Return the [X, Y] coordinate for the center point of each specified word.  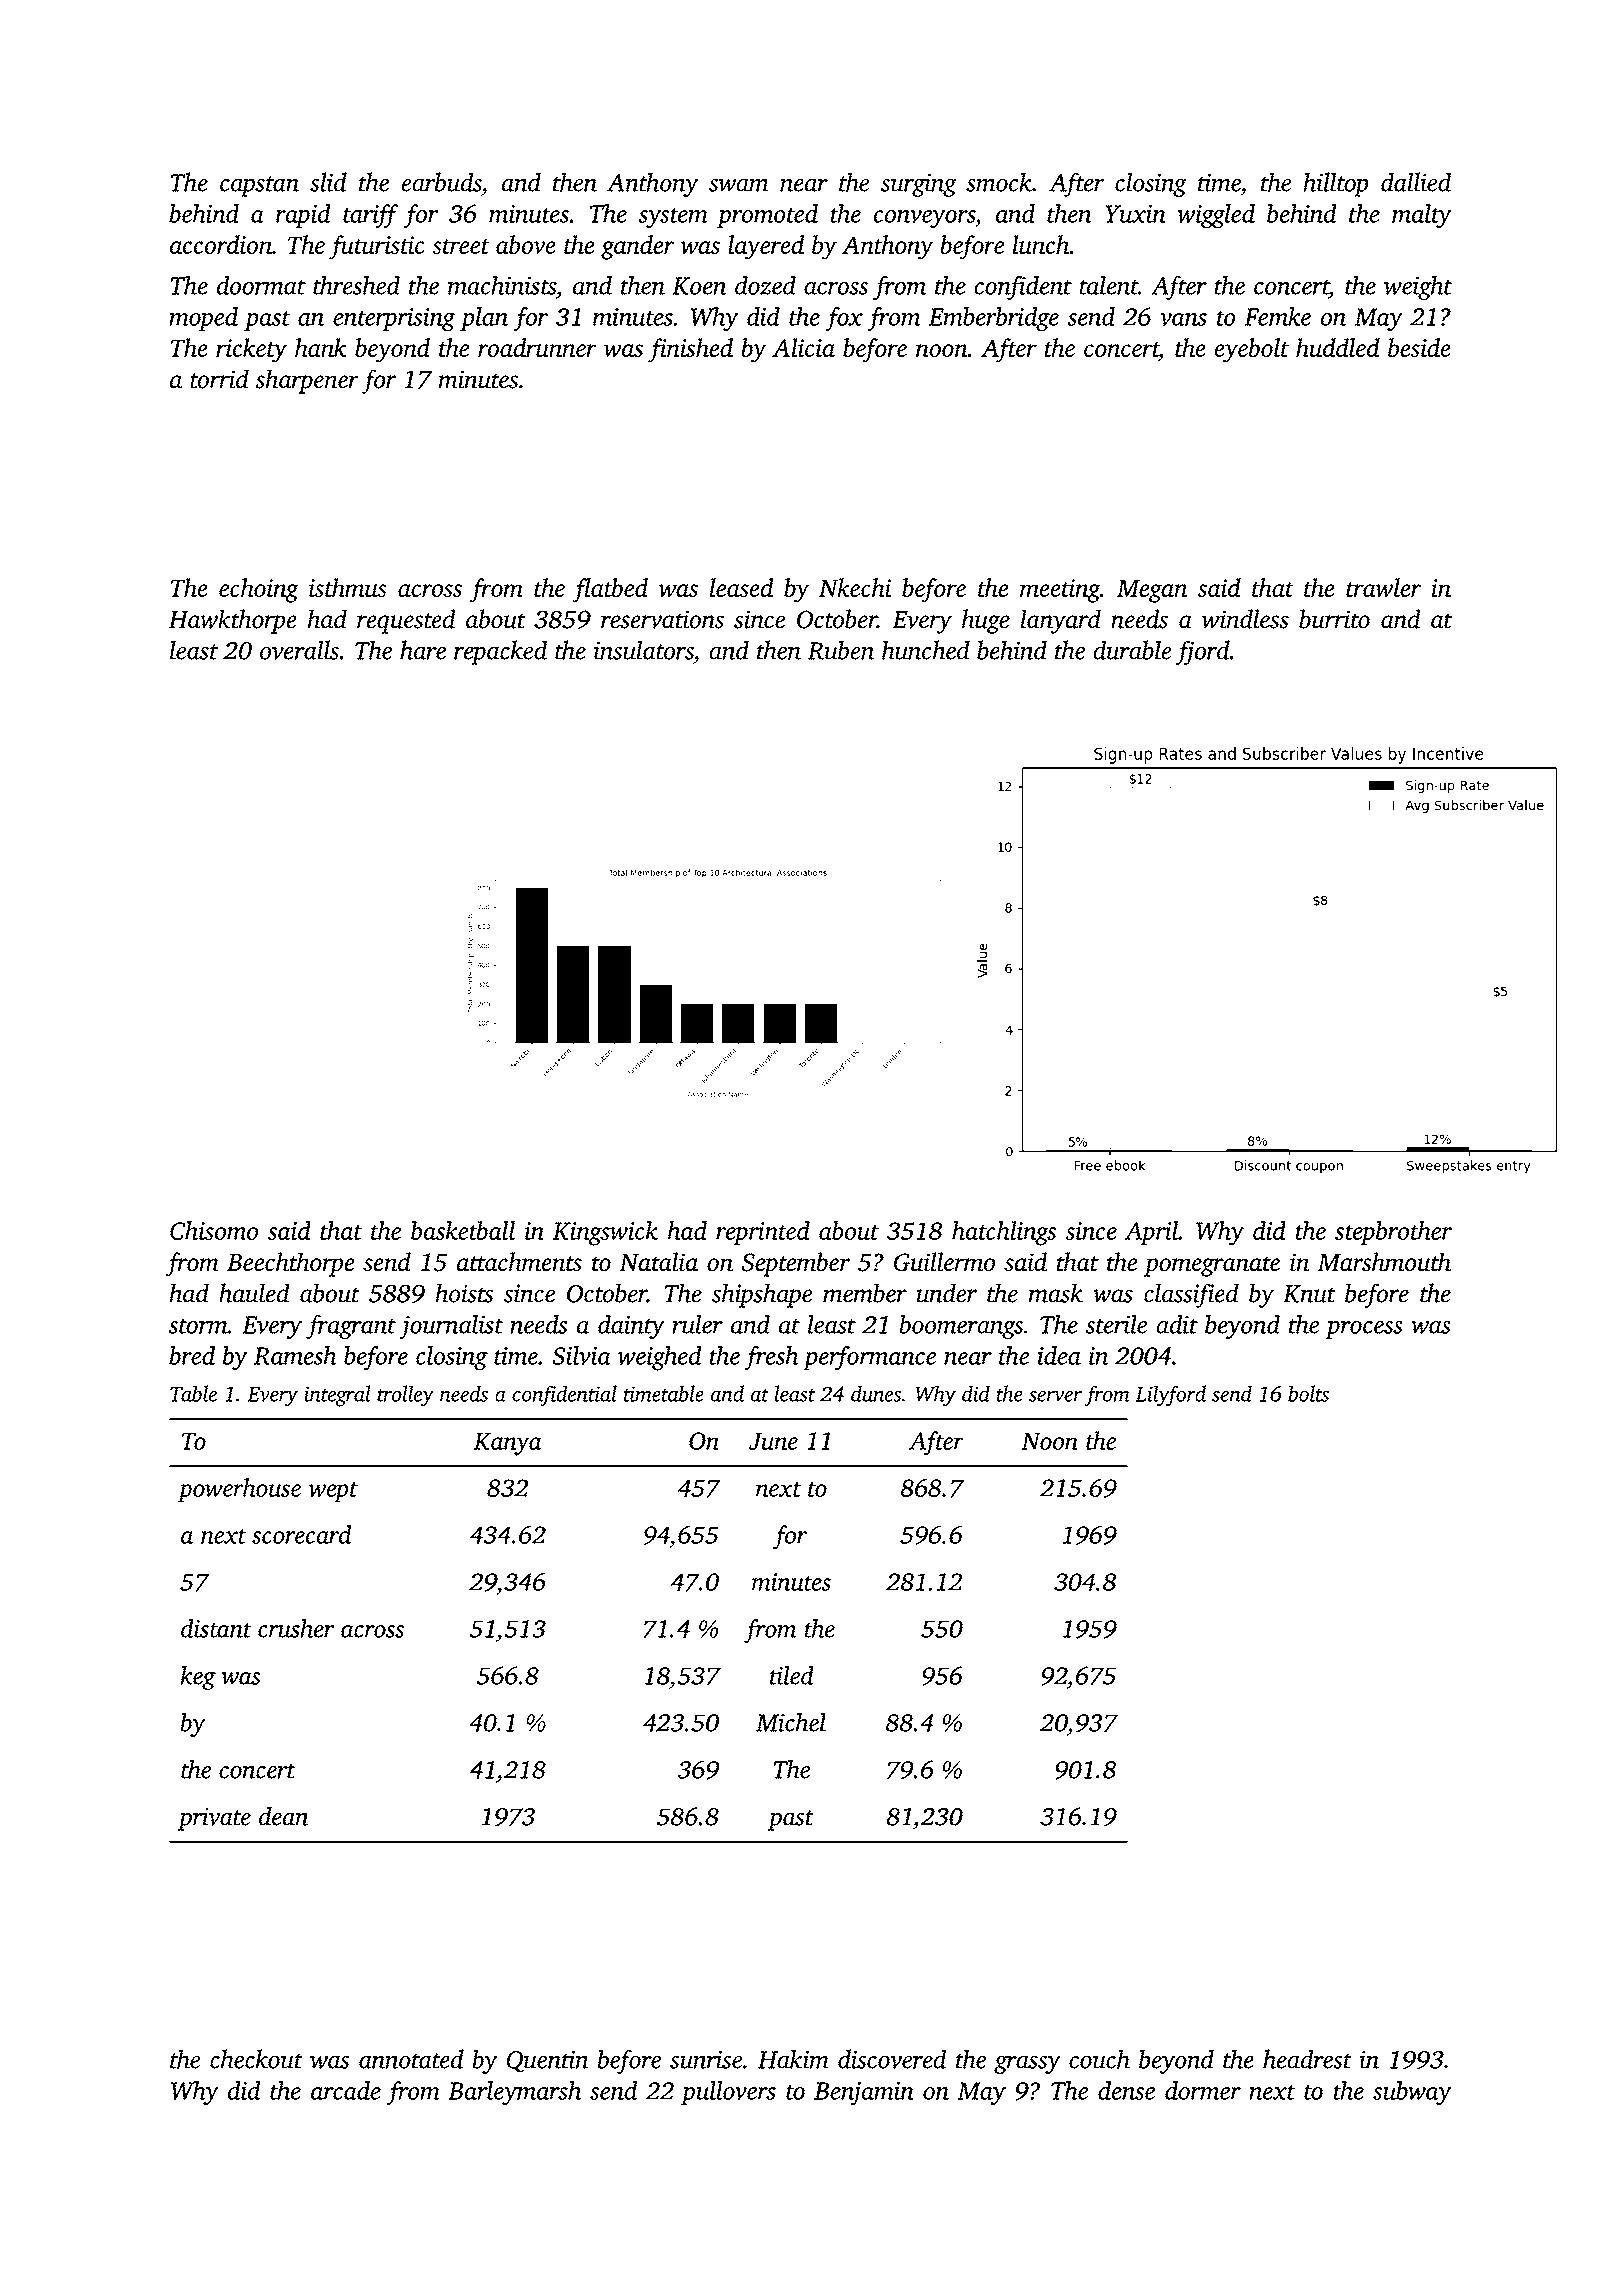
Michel [791, 1722]
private [214, 1819]
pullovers [728, 2093]
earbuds [441, 182]
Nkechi [855, 587]
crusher [296, 1628]
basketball [463, 1230]
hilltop [1335, 184]
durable [1132, 650]
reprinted [763, 1233]
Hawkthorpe [232, 621]
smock [999, 182]
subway [1412, 2093]
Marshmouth [1384, 1261]
